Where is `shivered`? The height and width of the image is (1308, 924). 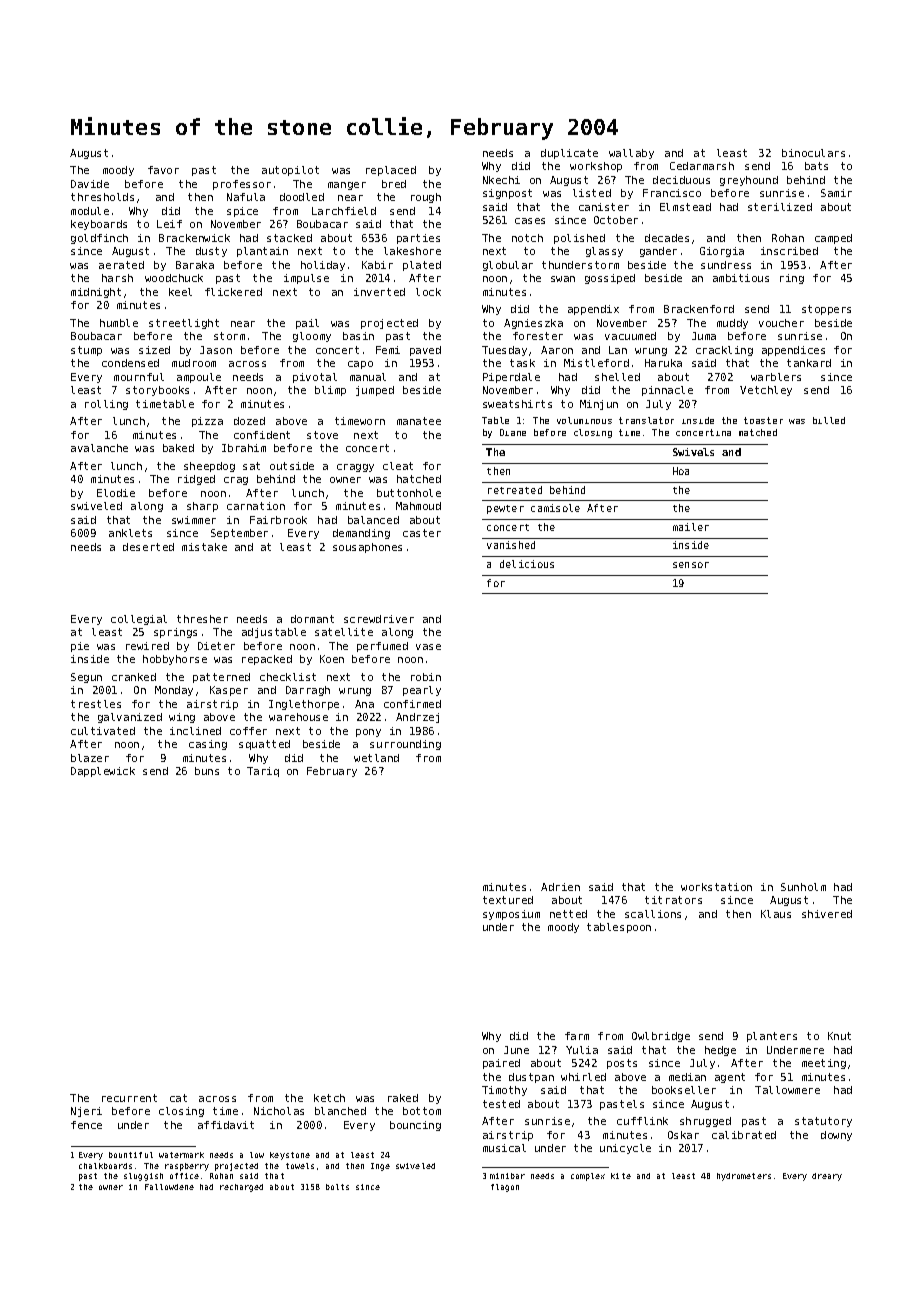
shivered is located at coordinates (827, 914).
